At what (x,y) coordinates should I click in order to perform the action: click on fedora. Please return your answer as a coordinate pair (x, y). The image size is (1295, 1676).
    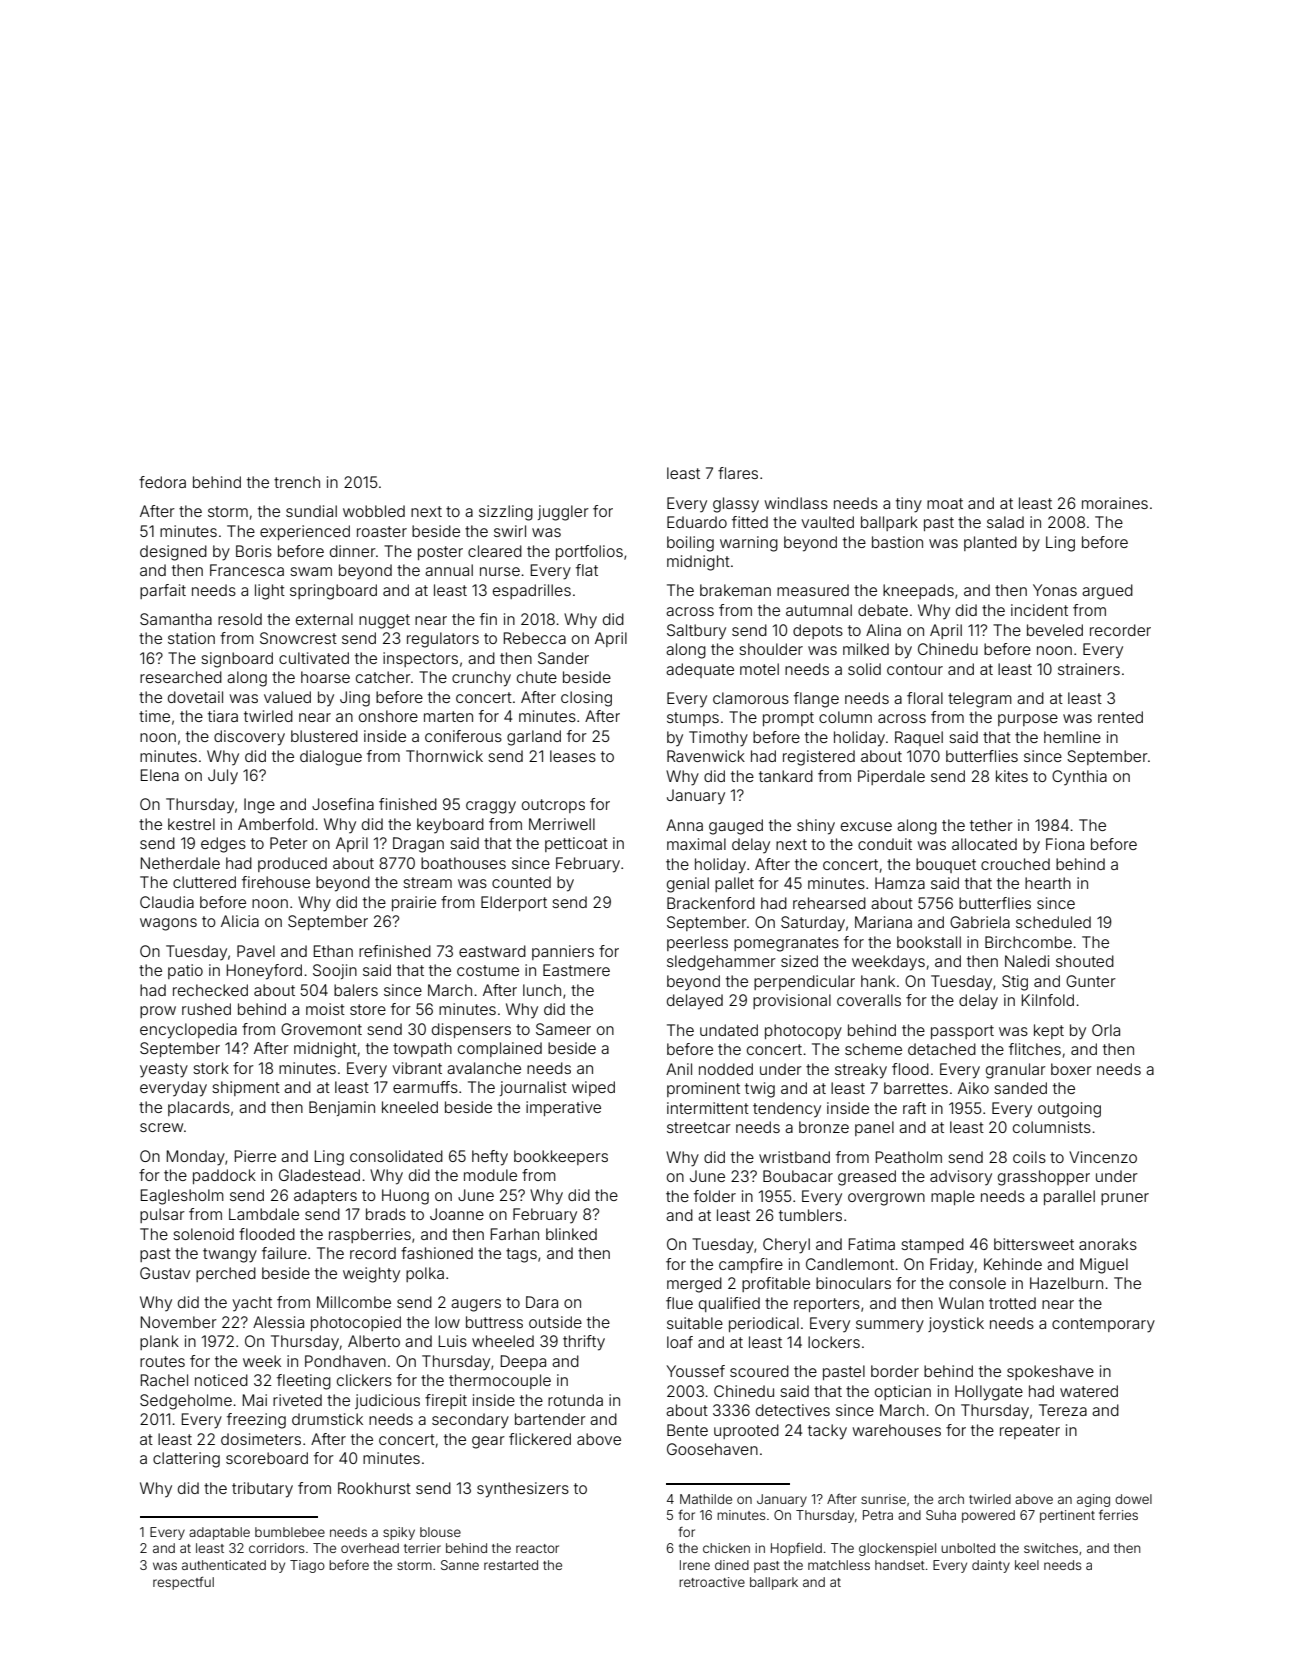
    Looking at the image, I should click on (162, 482).
